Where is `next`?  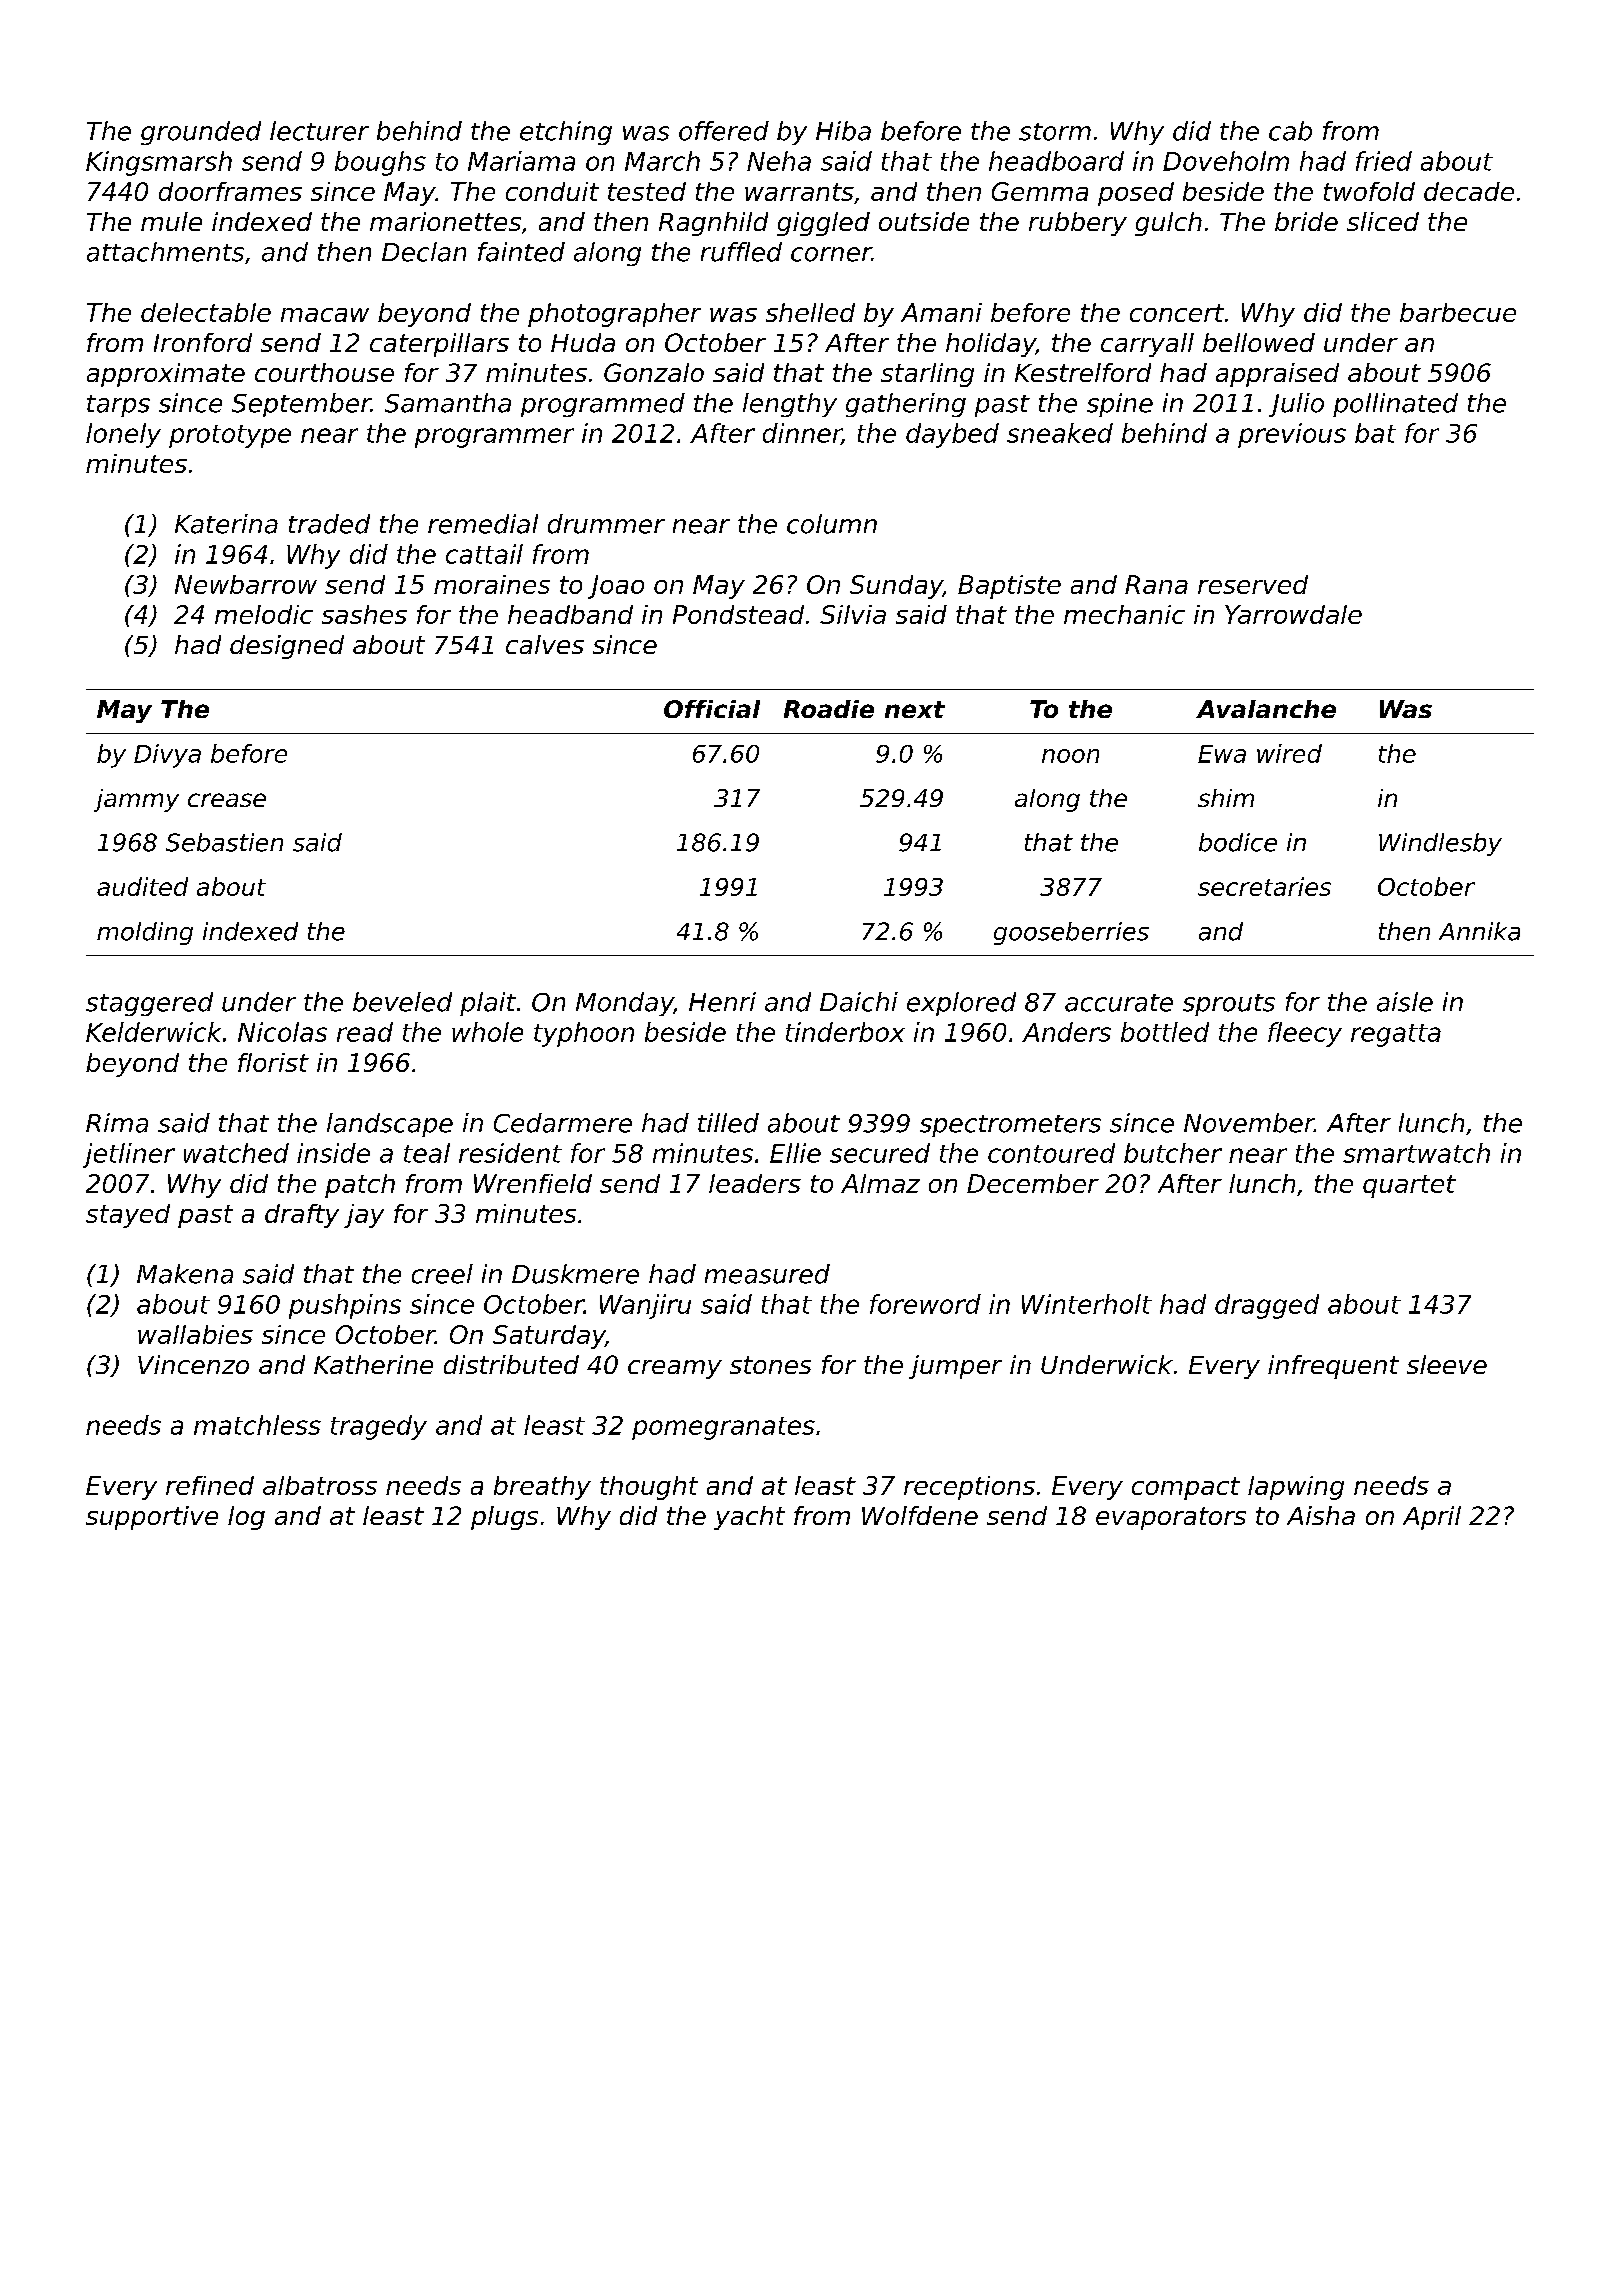
next is located at coordinates (915, 709).
